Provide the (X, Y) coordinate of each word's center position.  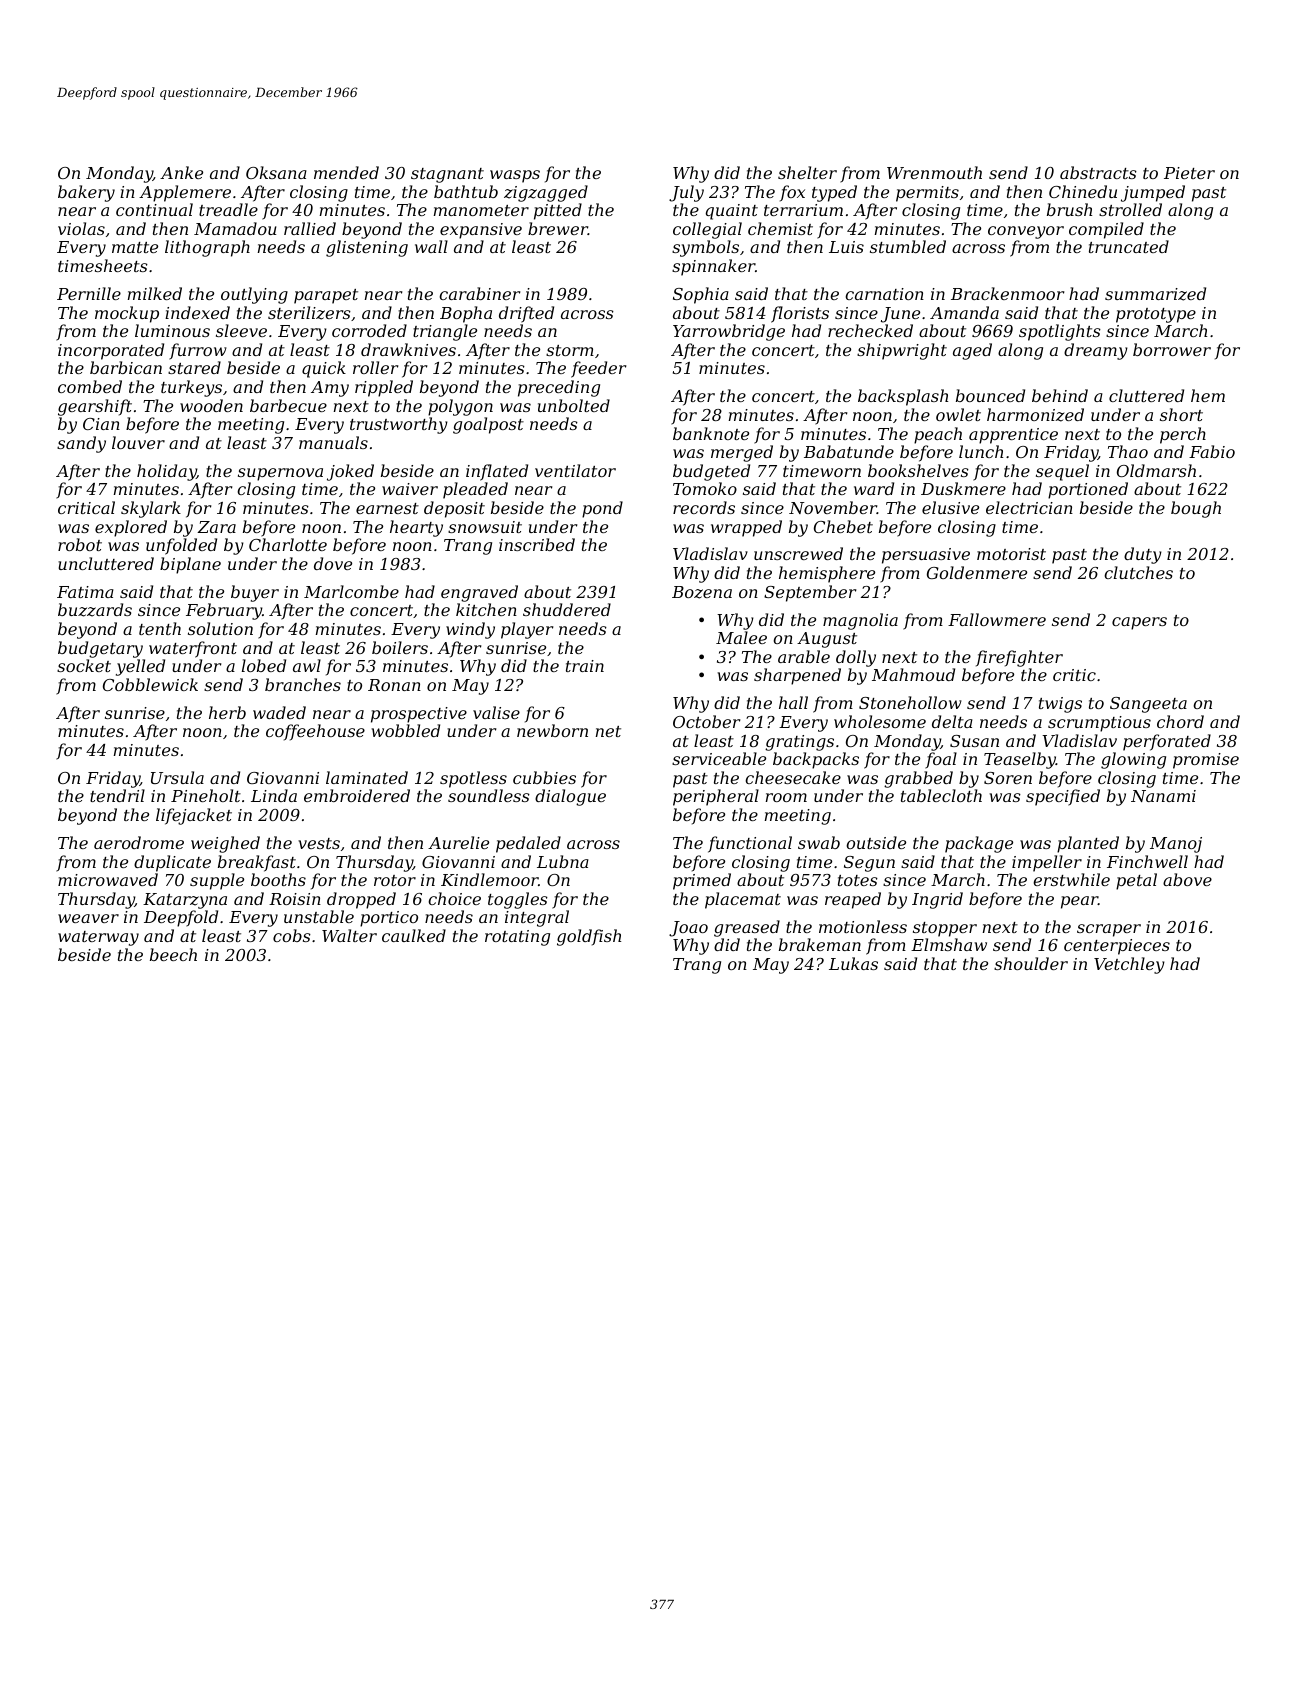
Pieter (1189, 173)
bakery (86, 193)
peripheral (716, 797)
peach (938, 435)
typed (834, 193)
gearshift (95, 407)
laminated (367, 777)
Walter (349, 935)
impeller (1047, 863)
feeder (598, 369)
